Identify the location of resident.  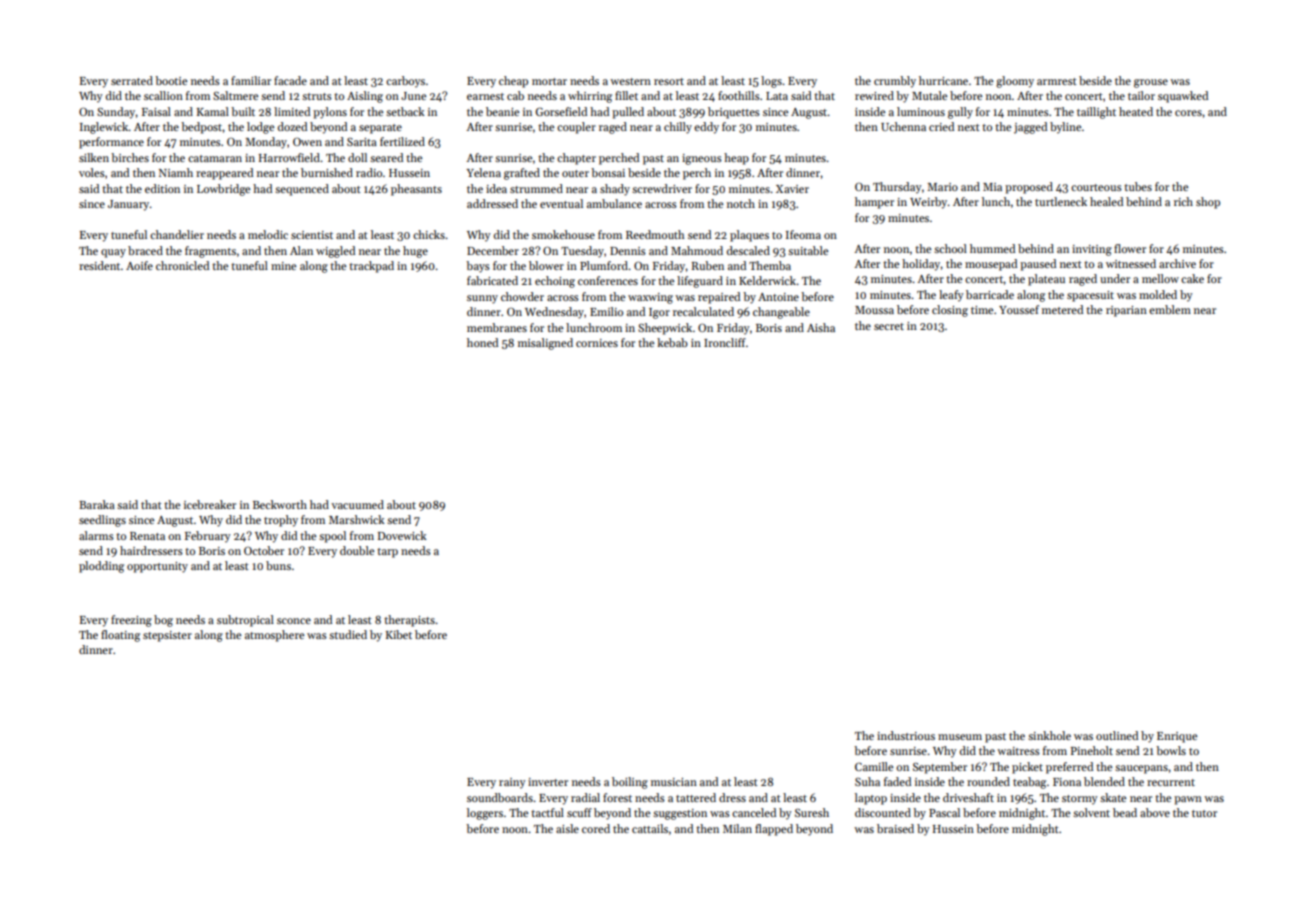
(99, 265).
